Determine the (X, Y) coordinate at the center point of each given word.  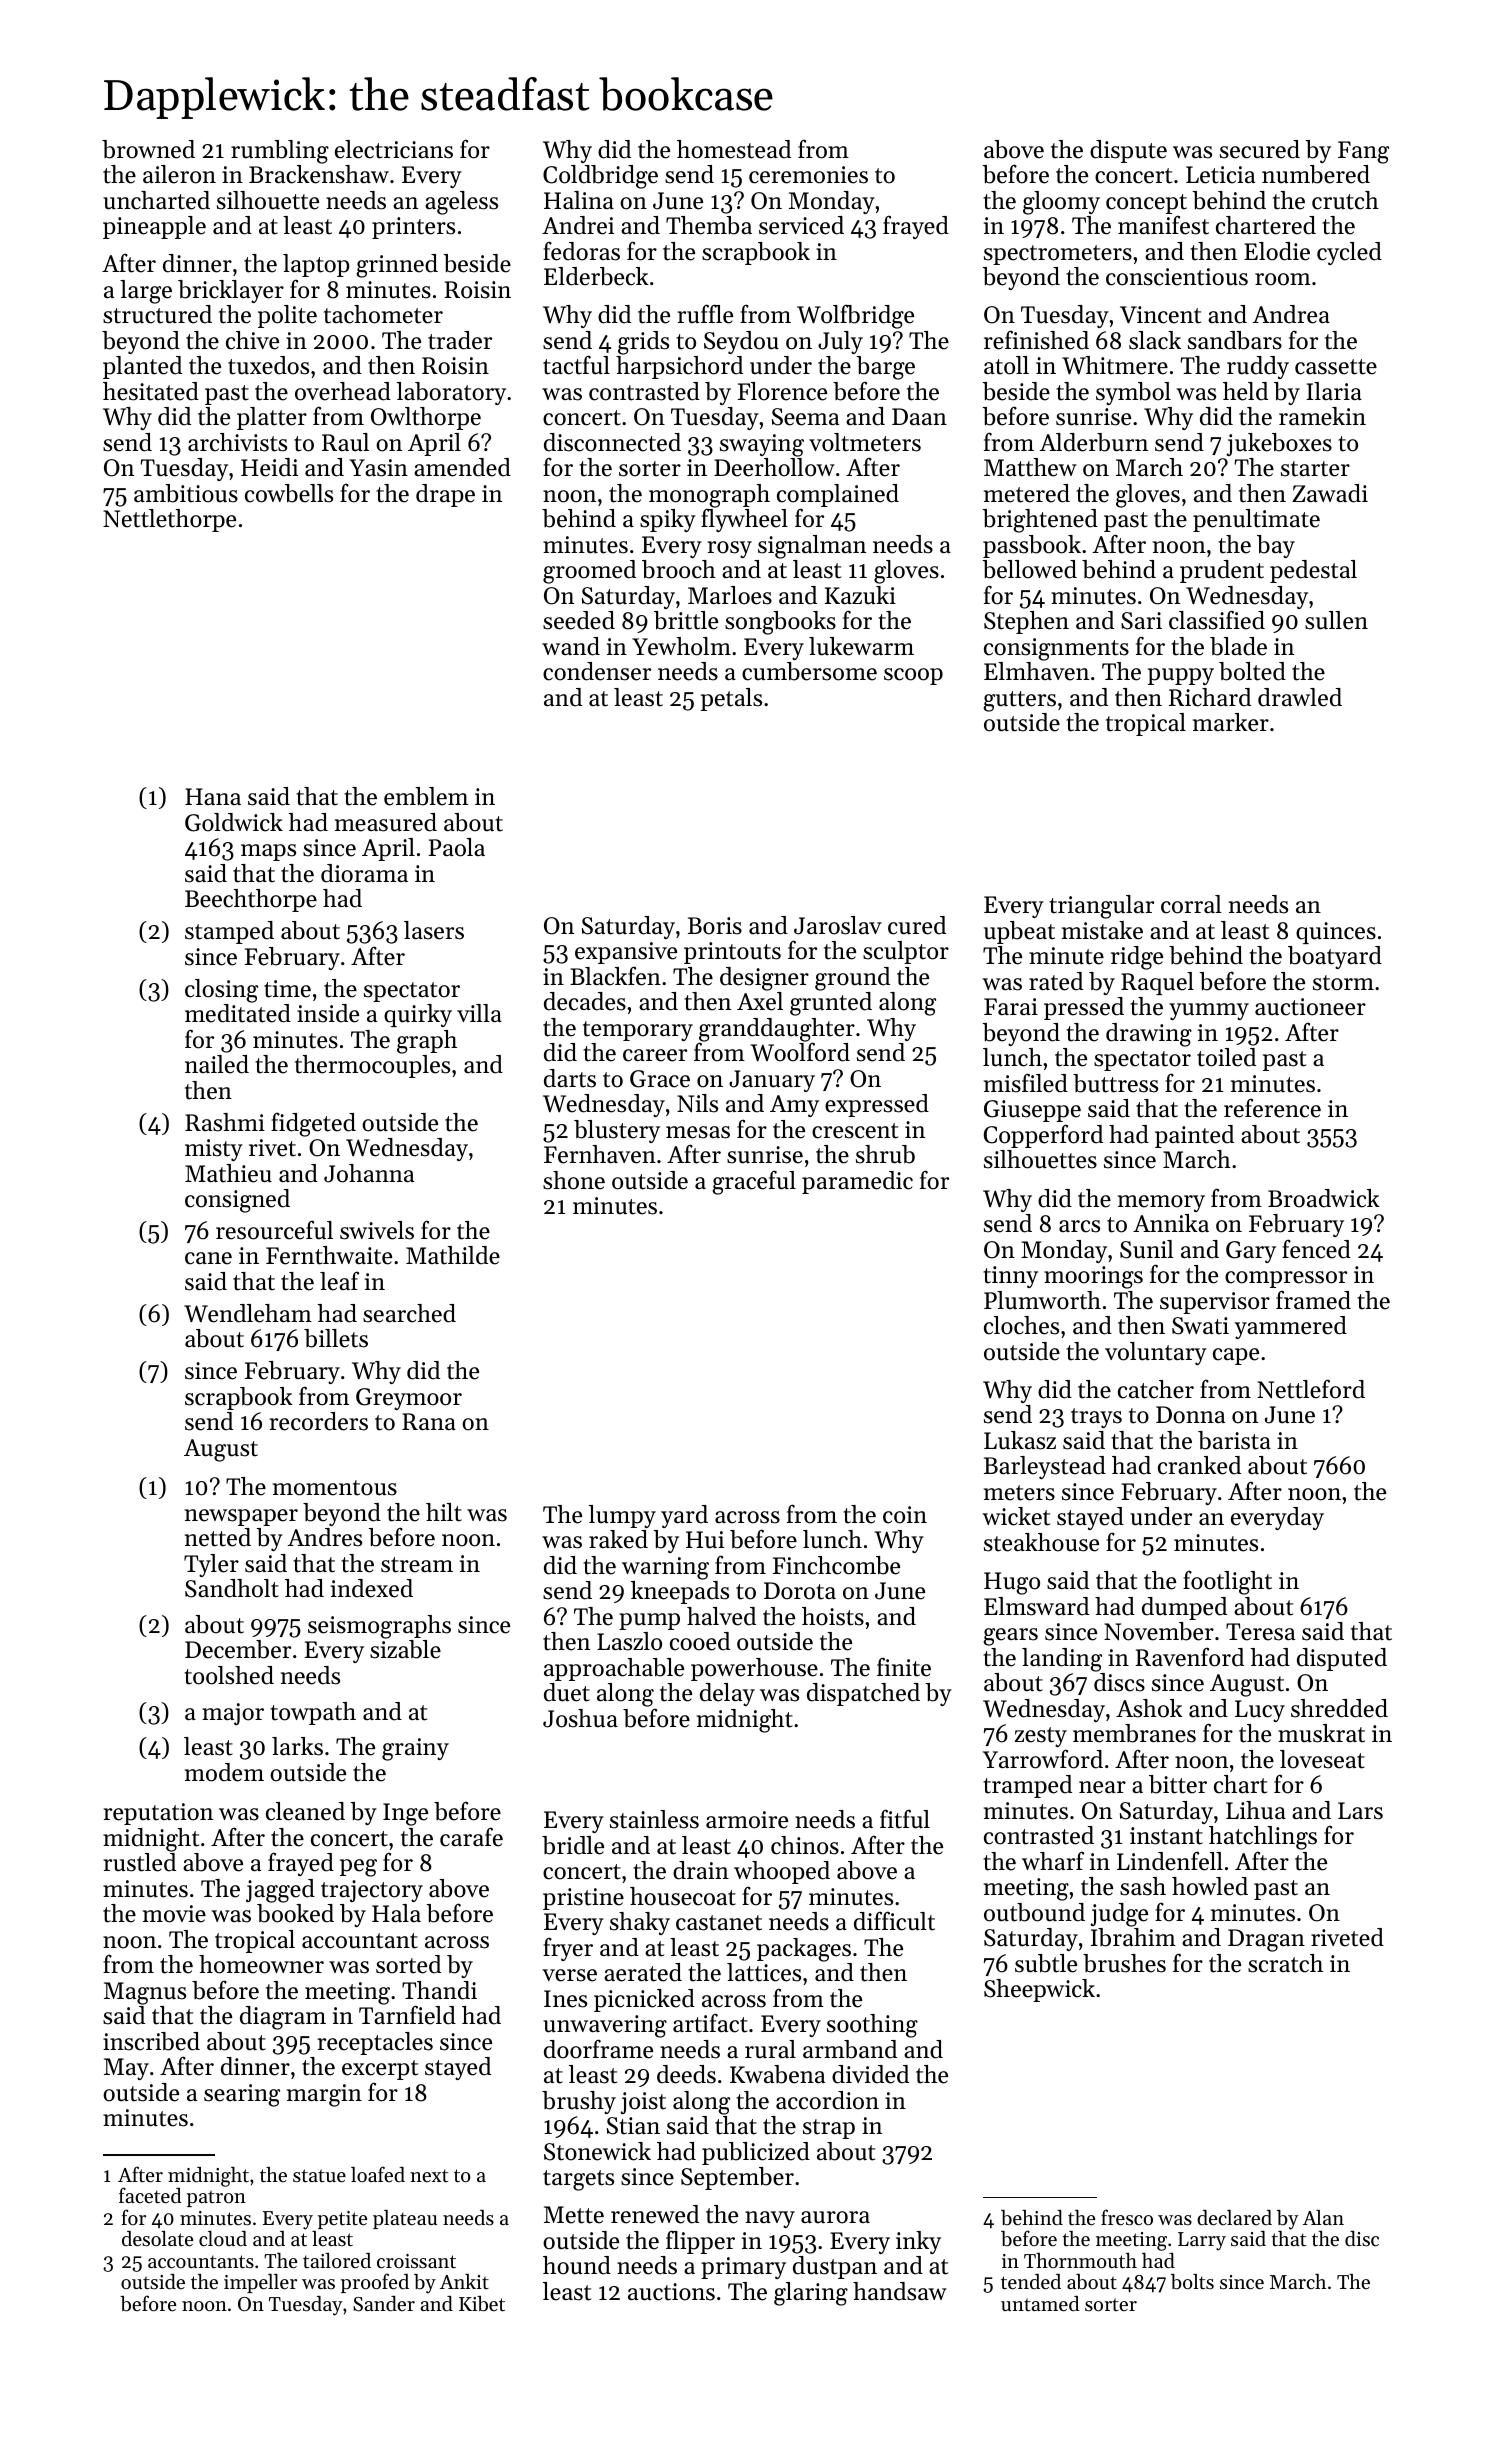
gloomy (1061, 203)
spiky (668, 520)
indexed (372, 1588)
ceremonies (808, 175)
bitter (1178, 1784)
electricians (394, 149)
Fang (1363, 152)
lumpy (622, 1516)
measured (386, 822)
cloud (223, 2238)
